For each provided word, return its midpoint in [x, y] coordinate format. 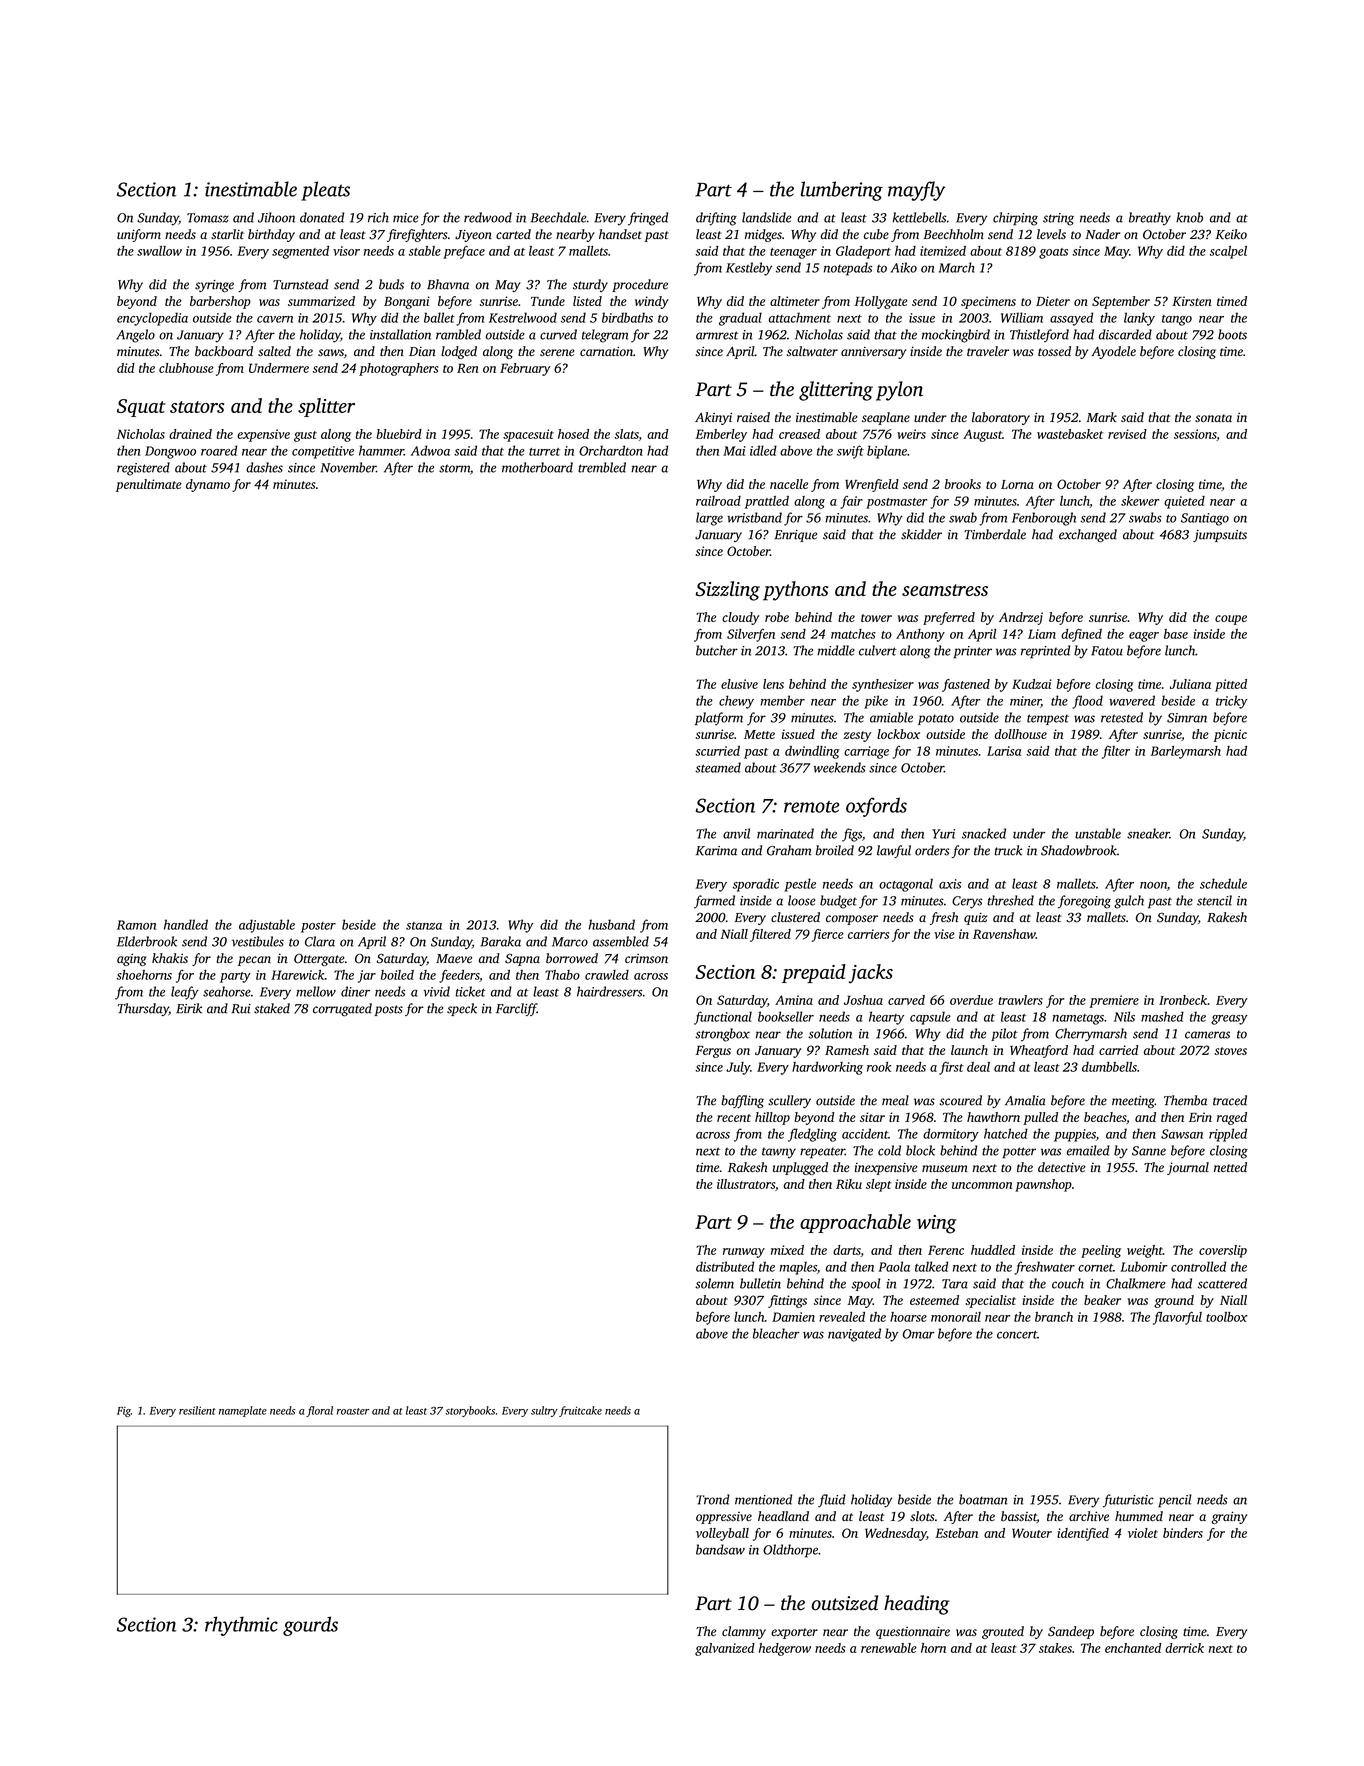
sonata [1213, 418]
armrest [717, 335]
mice [405, 218]
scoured [961, 1100]
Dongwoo [170, 452]
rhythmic [241, 1626]
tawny [779, 1153]
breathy [1150, 219]
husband [611, 924]
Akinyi [713, 418]
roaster [353, 1411]
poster [318, 927]
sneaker [1148, 833]
